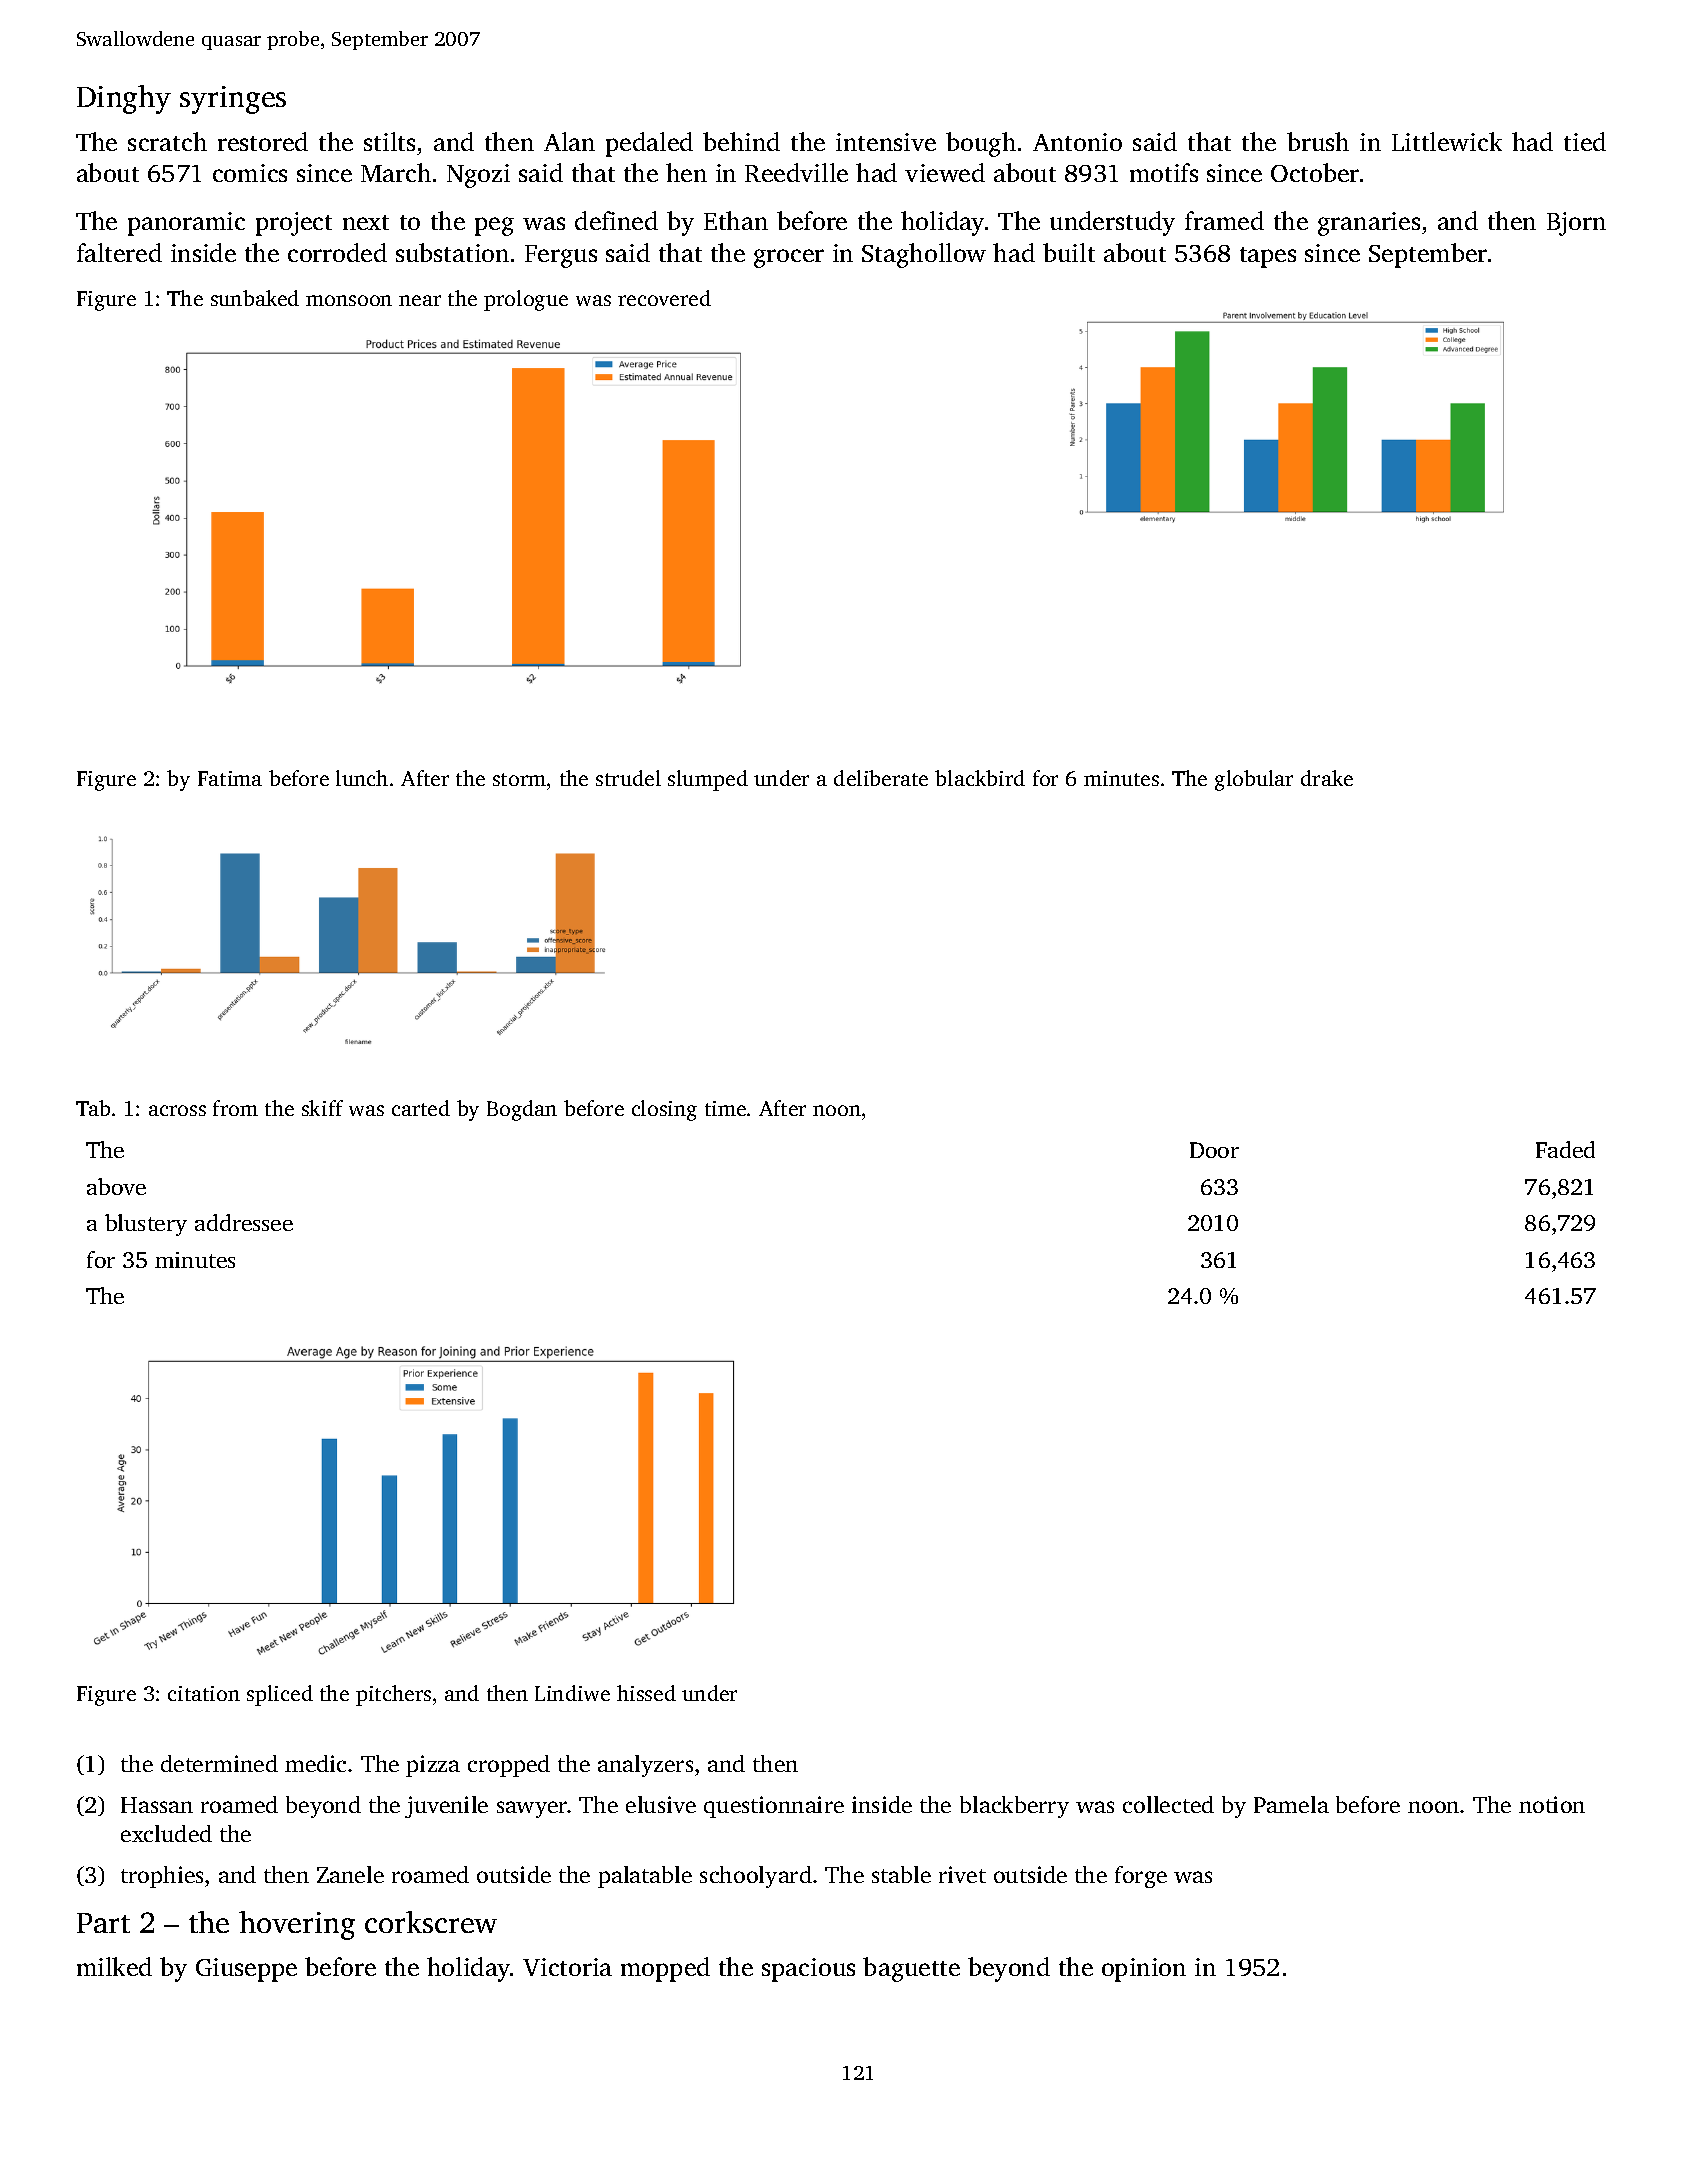 This screenshot has height=2178, width=1683. What do you see at coordinates (362, 778) in the screenshot?
I see `lunch` at bounding box center [362, 778].
